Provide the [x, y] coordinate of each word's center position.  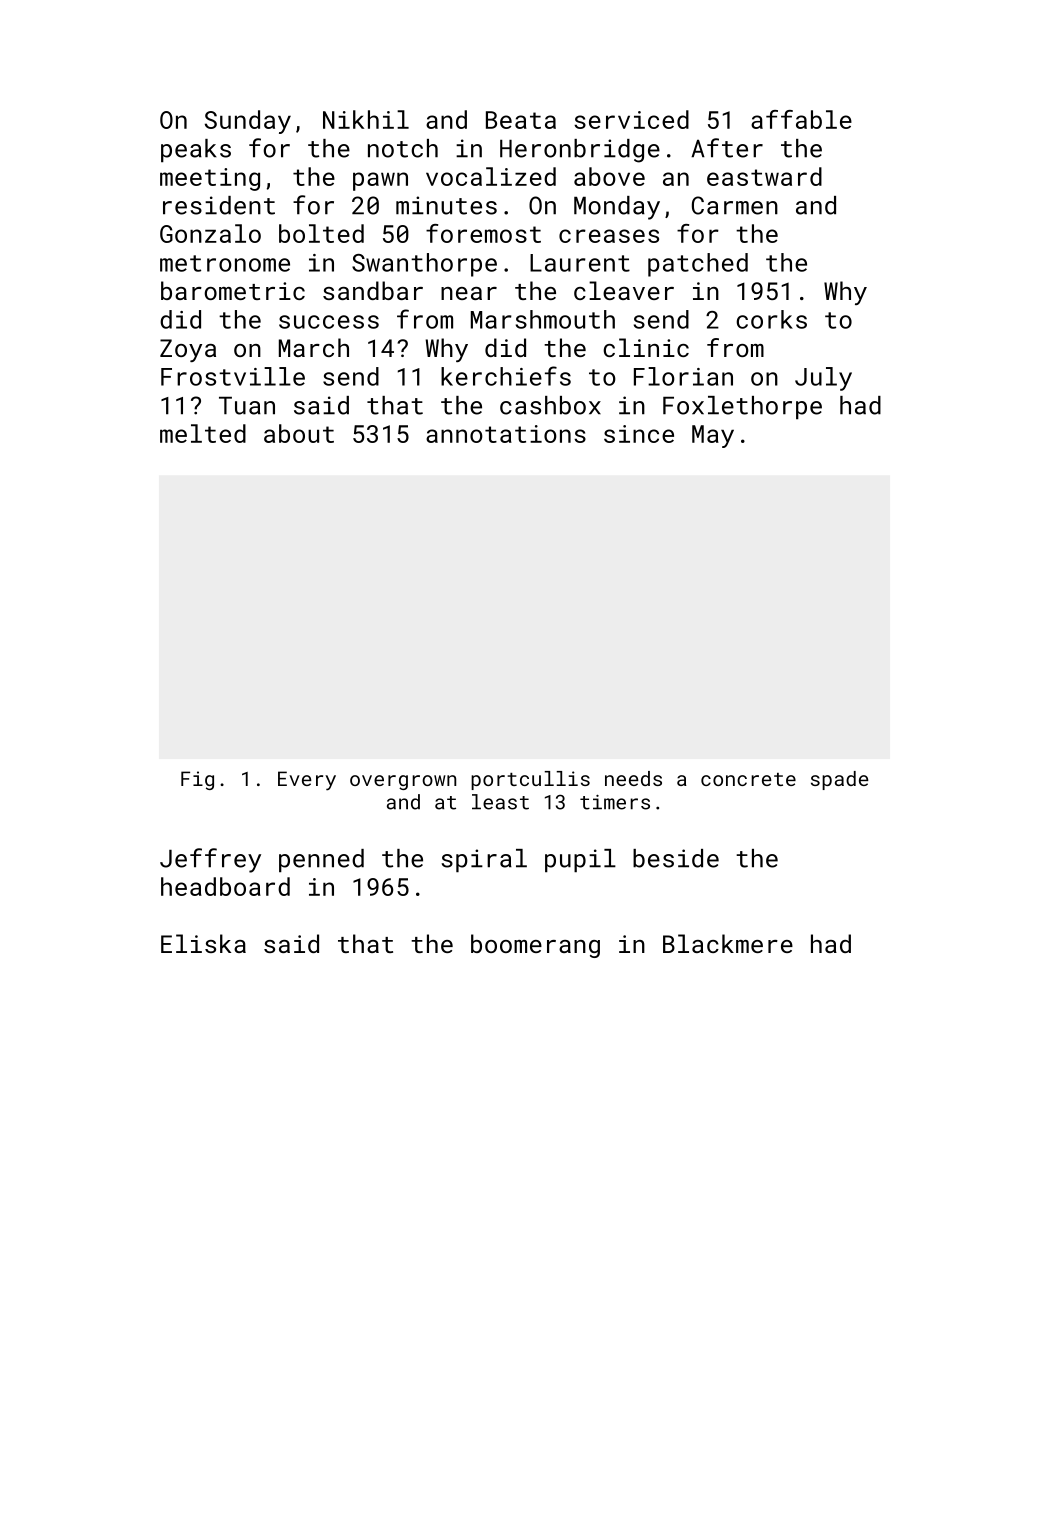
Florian [683, 376]
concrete [748, 779]
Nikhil [366, 119]
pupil [580, 860]
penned [321, 860]
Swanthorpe [424, 265]
